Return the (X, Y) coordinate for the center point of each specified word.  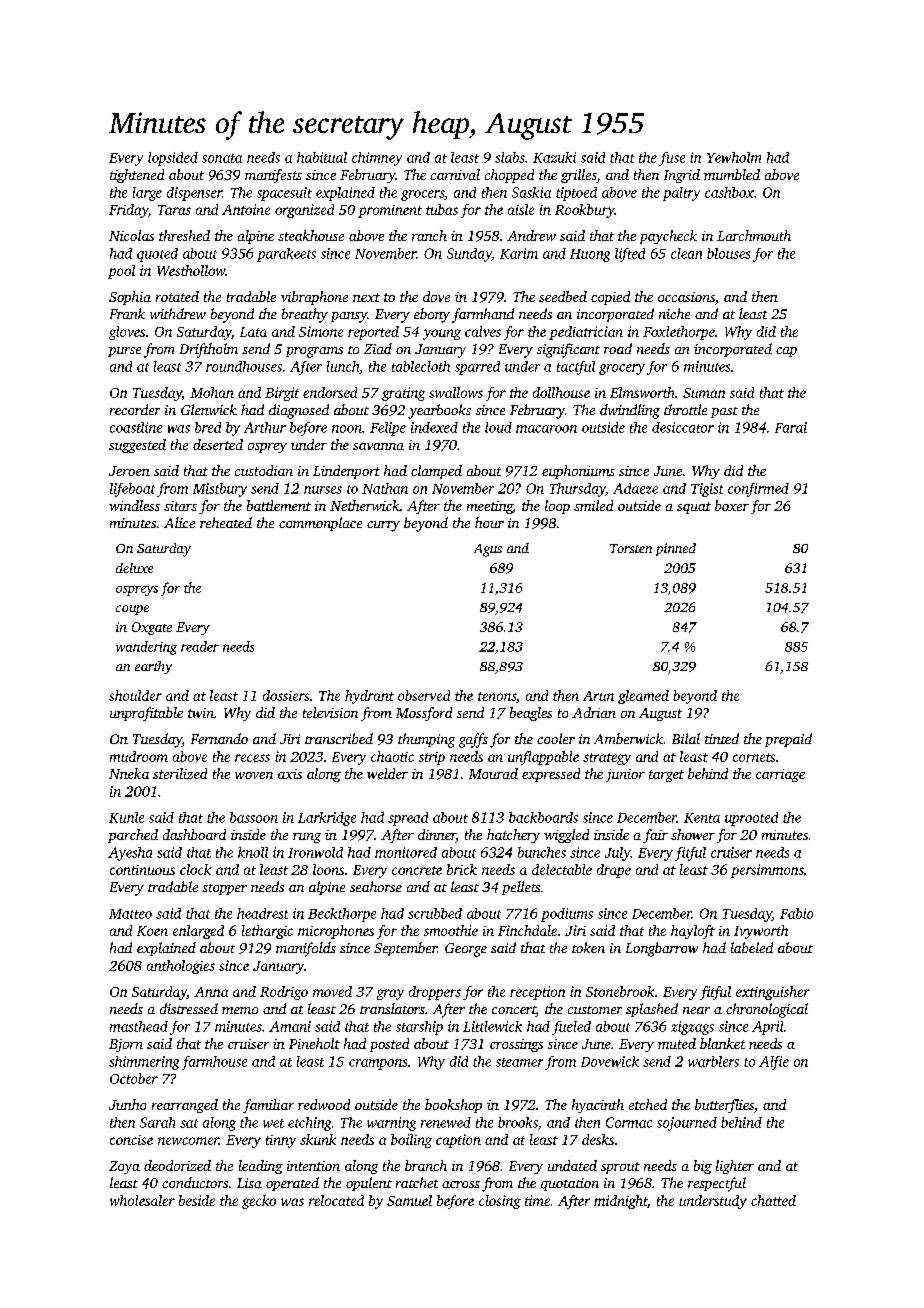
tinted (722, 738)
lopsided (173, 159)
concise (131, 1140)
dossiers (286, 695)
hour (489, 522)
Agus (488, 550)
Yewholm (734, 157)
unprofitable (146, 714)
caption (458, 1141)
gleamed (643, 697)
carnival (455, 174)
